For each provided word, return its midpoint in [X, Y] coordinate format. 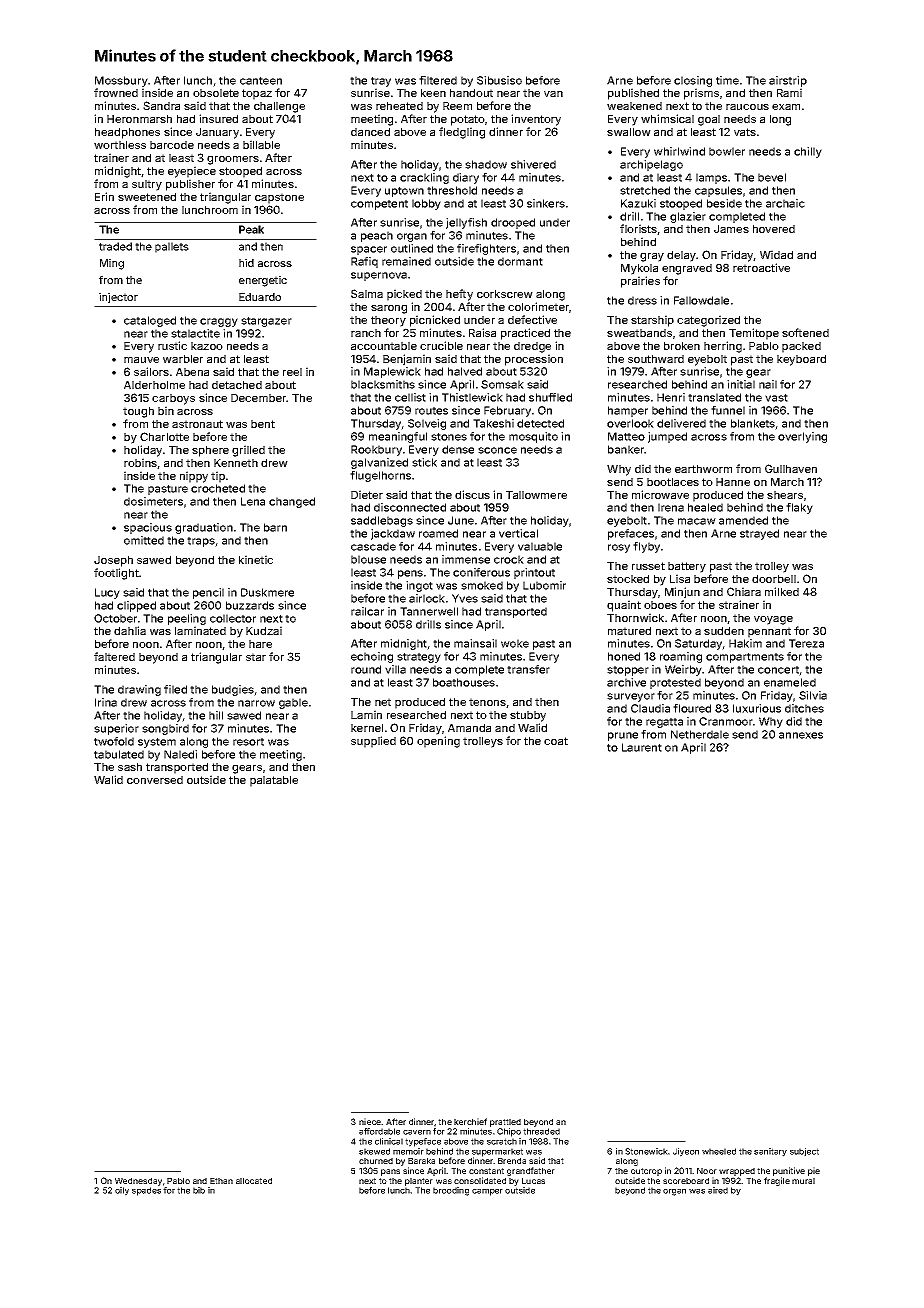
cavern [417, 1132]
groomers [233, 160]
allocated [254, 1181]
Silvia [813, 695]
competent [379, 205]
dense [458, 449]
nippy [194, 477]
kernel [367, 728]
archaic [785, 203]
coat [556, 741]
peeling [187, 619]
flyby [646, 547]
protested [675, 683]
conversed [155, 780]
